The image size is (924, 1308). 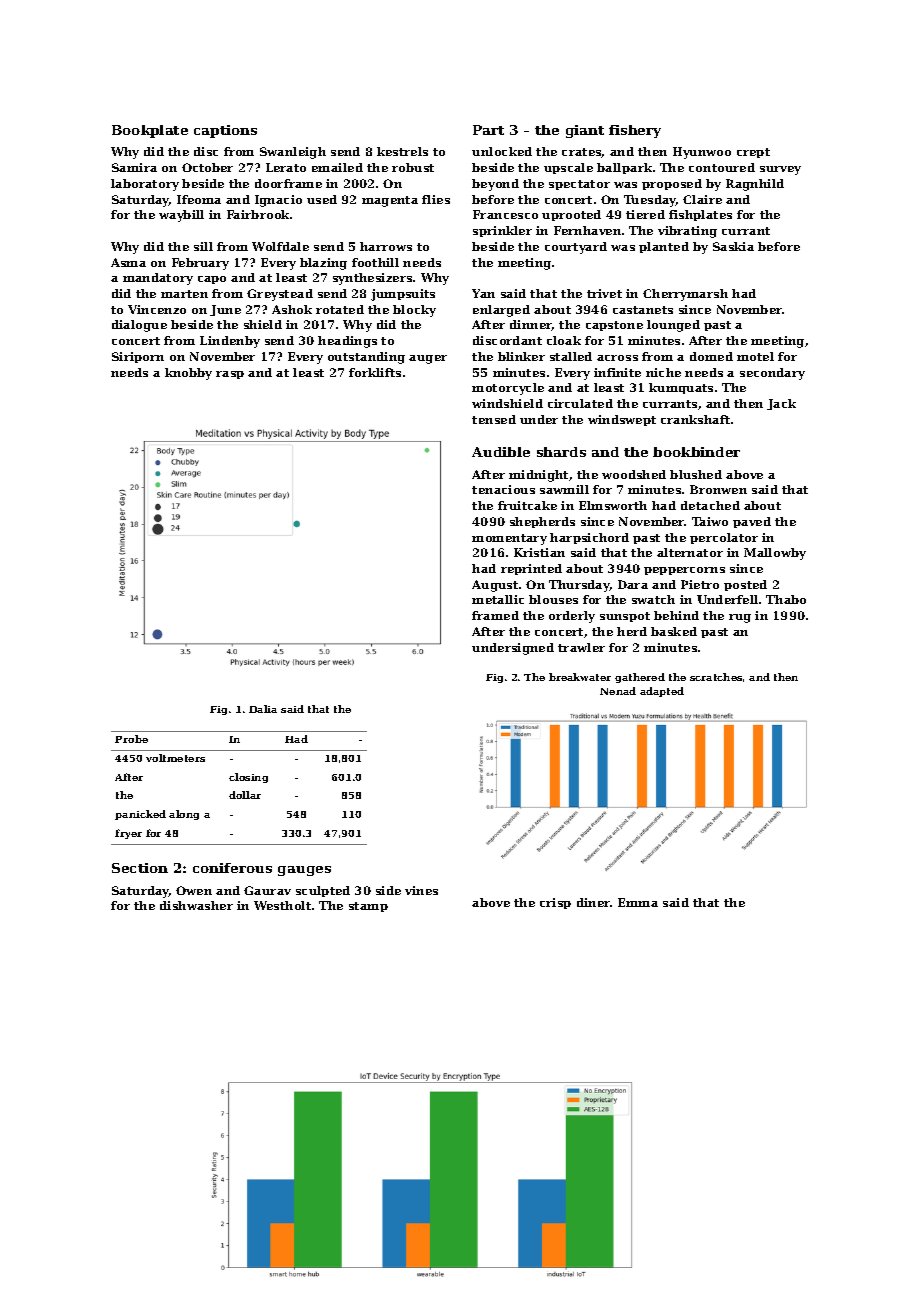 What do you see at coordinates (572, 617) in the image?
I see `orderly` at bounding box center [572, 617].
